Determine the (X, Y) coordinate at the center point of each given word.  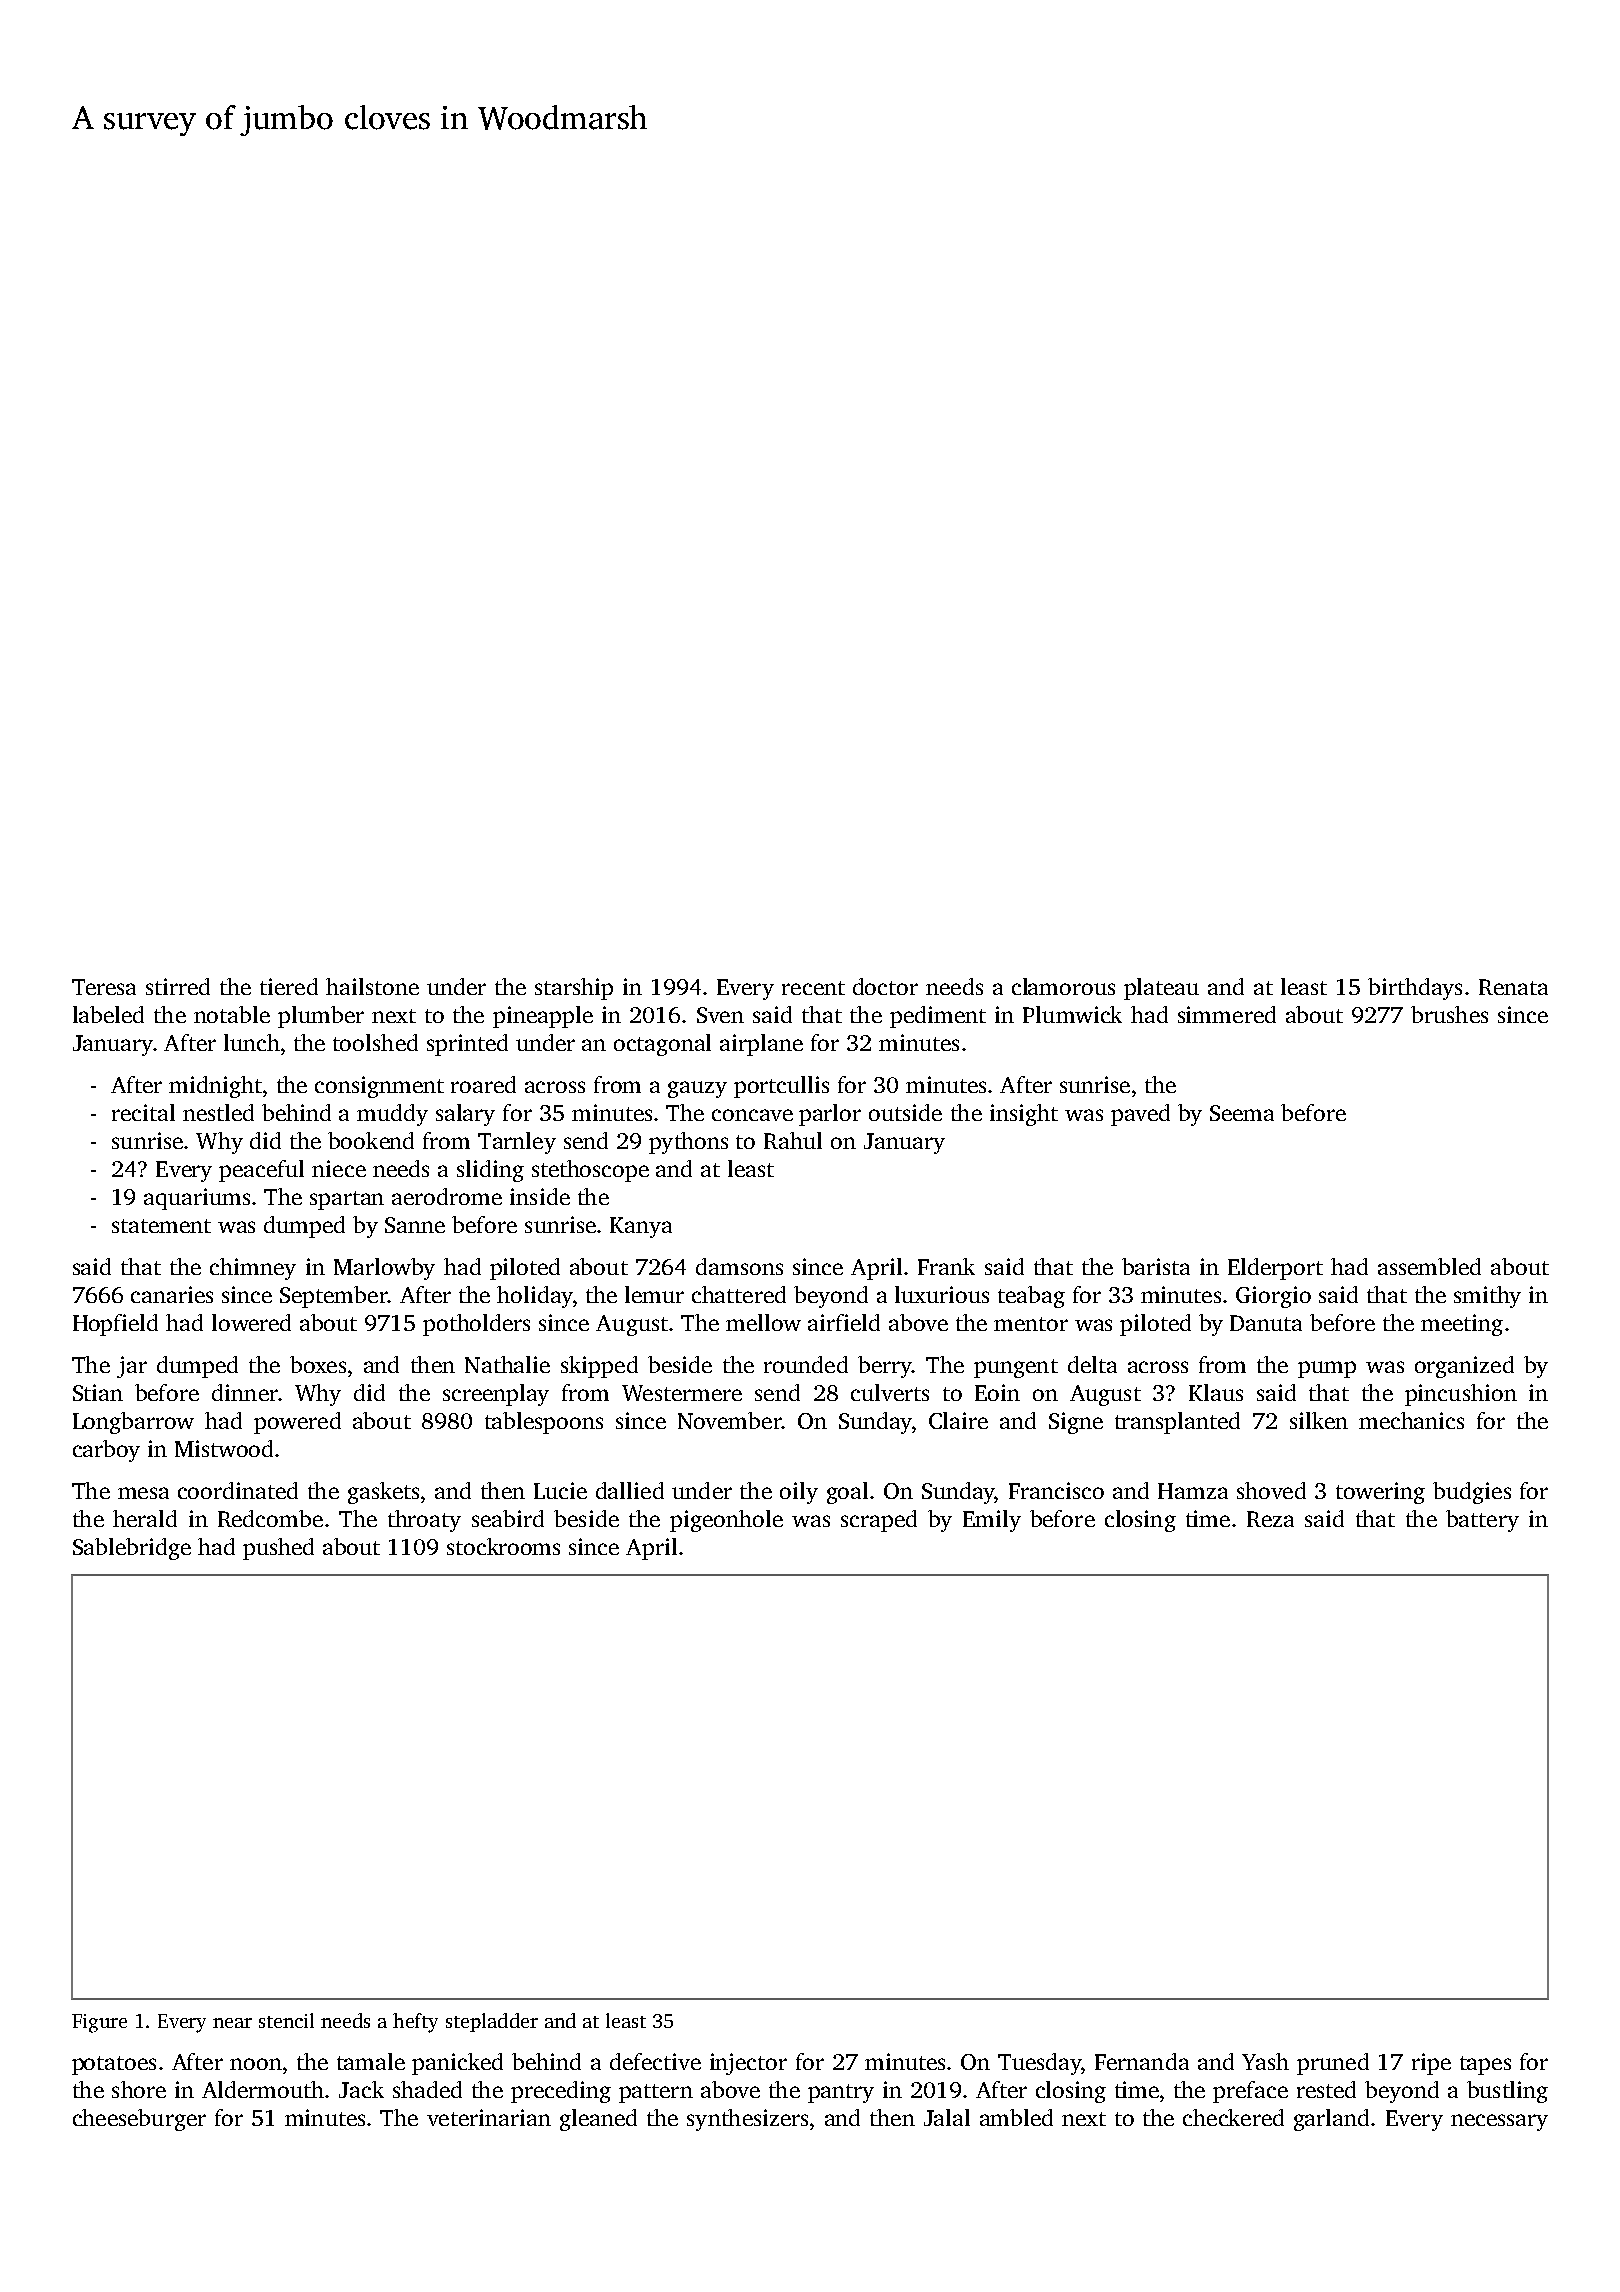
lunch (252, 1042)
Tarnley (517, 1143)
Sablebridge (132, 1549)
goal (847, 1493)
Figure (99, 2023)
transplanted (1177, 1423)
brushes (1449, 1014)
